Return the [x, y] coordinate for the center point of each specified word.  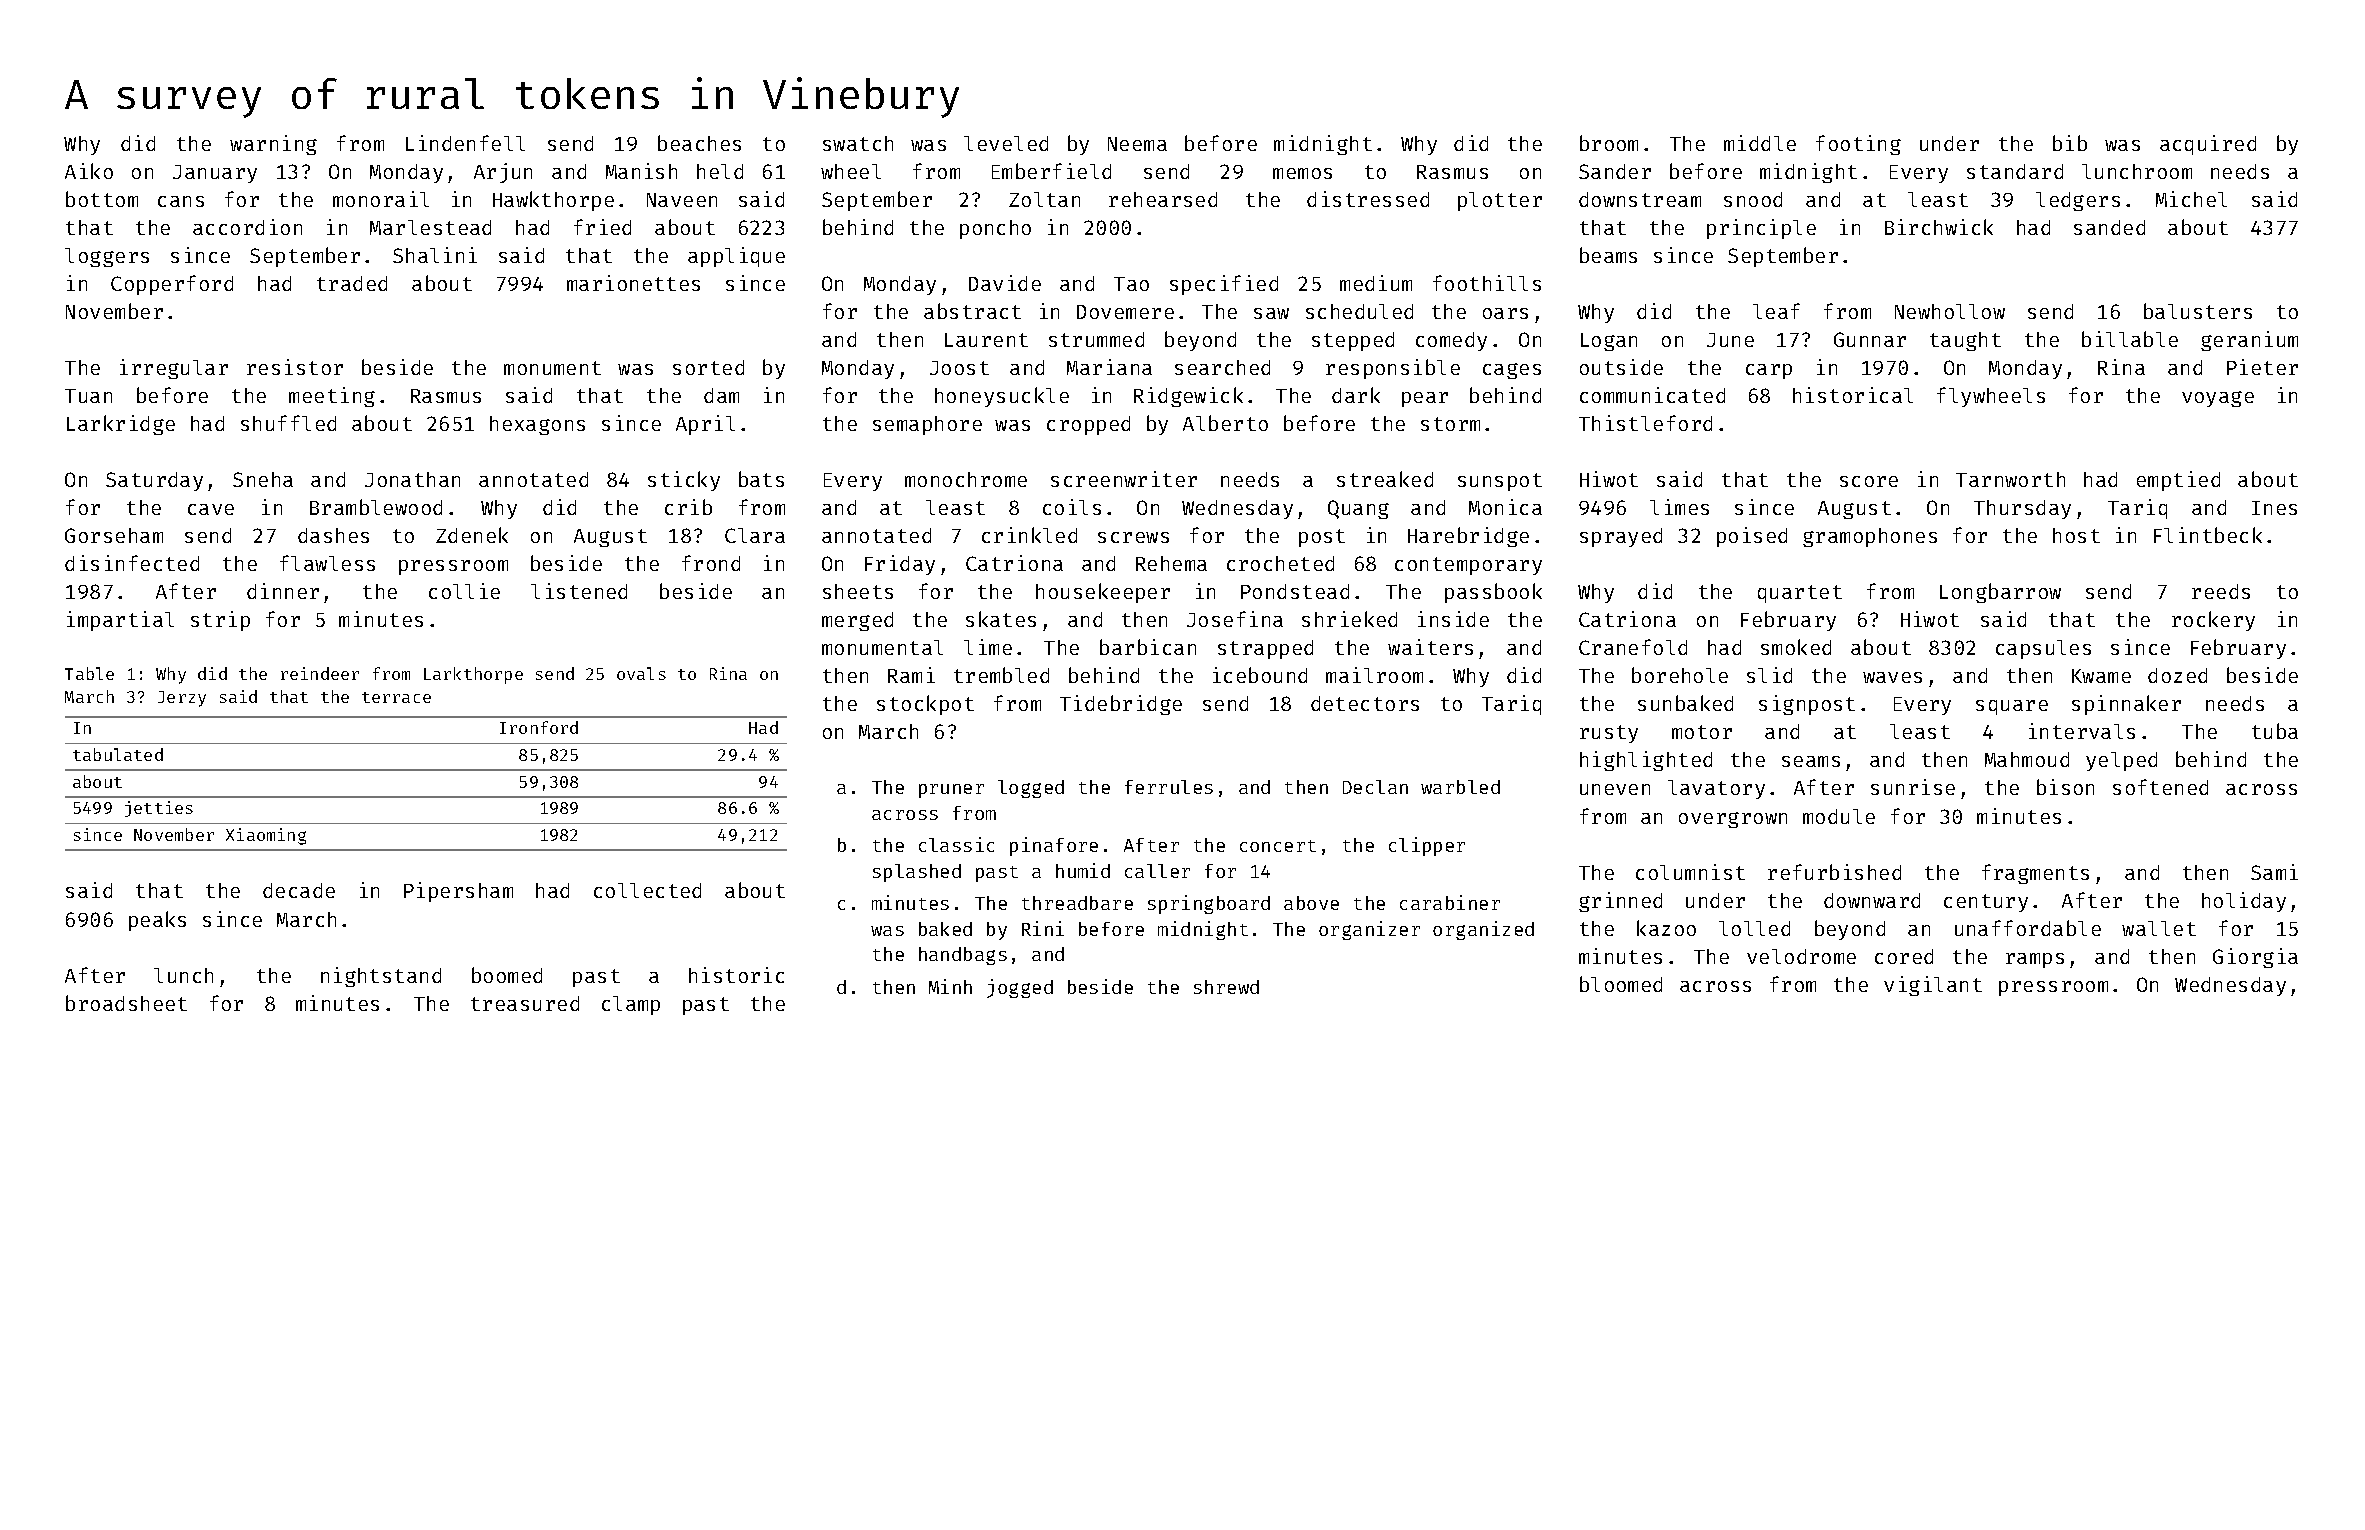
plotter [1500, 201]
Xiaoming [266, 836]
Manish [641, 171]
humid [1083, 870]
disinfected [132, 563]
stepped [1353, 341]
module [1839, 816]
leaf [1776, 311]
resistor [295, 367]
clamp [631, 1005]
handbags [963, 956]
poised [1752, 537]
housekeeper [1103, 593]
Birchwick [1939, 227]
